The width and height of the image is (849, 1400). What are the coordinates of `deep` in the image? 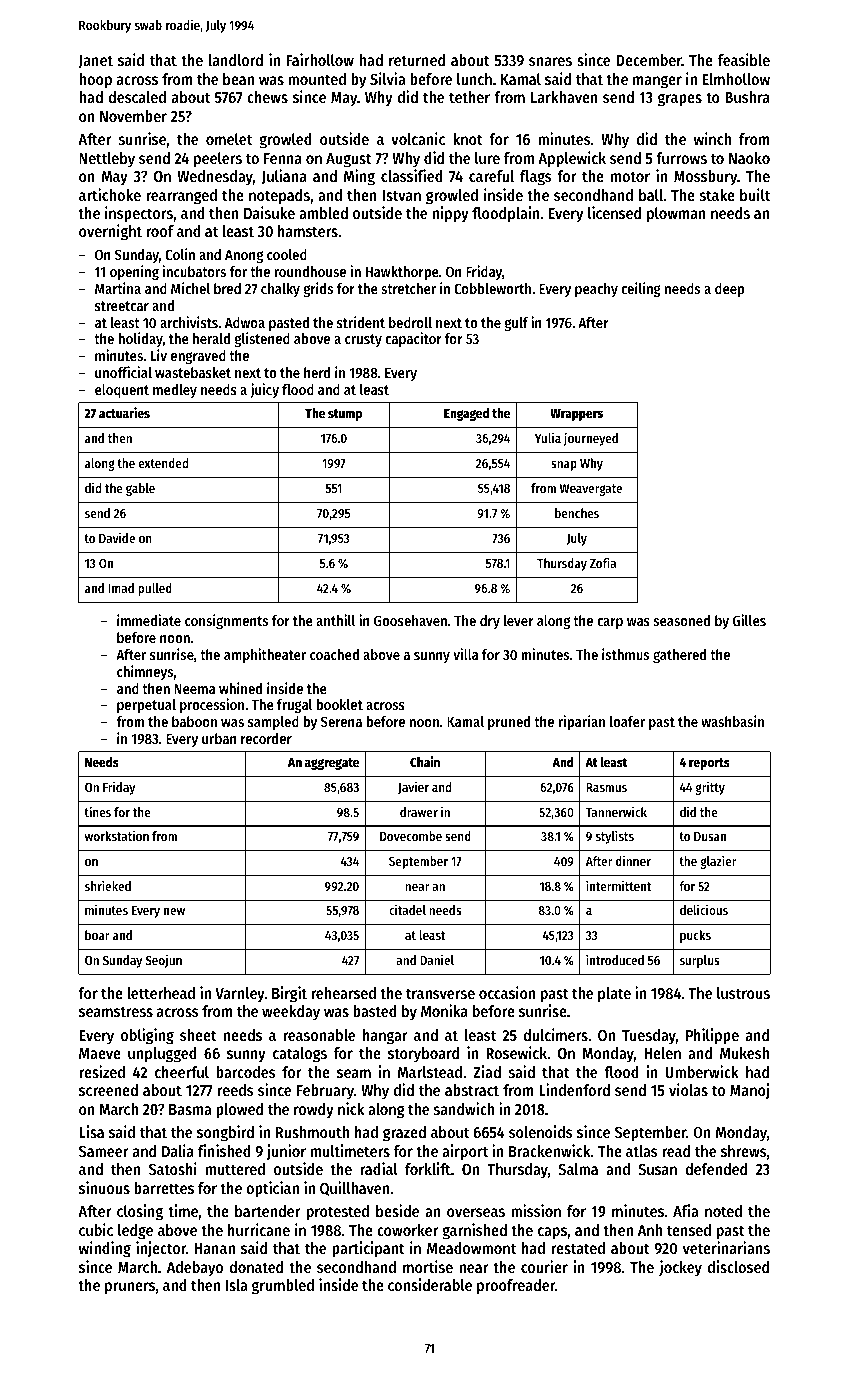 It's located at (730, 290).
